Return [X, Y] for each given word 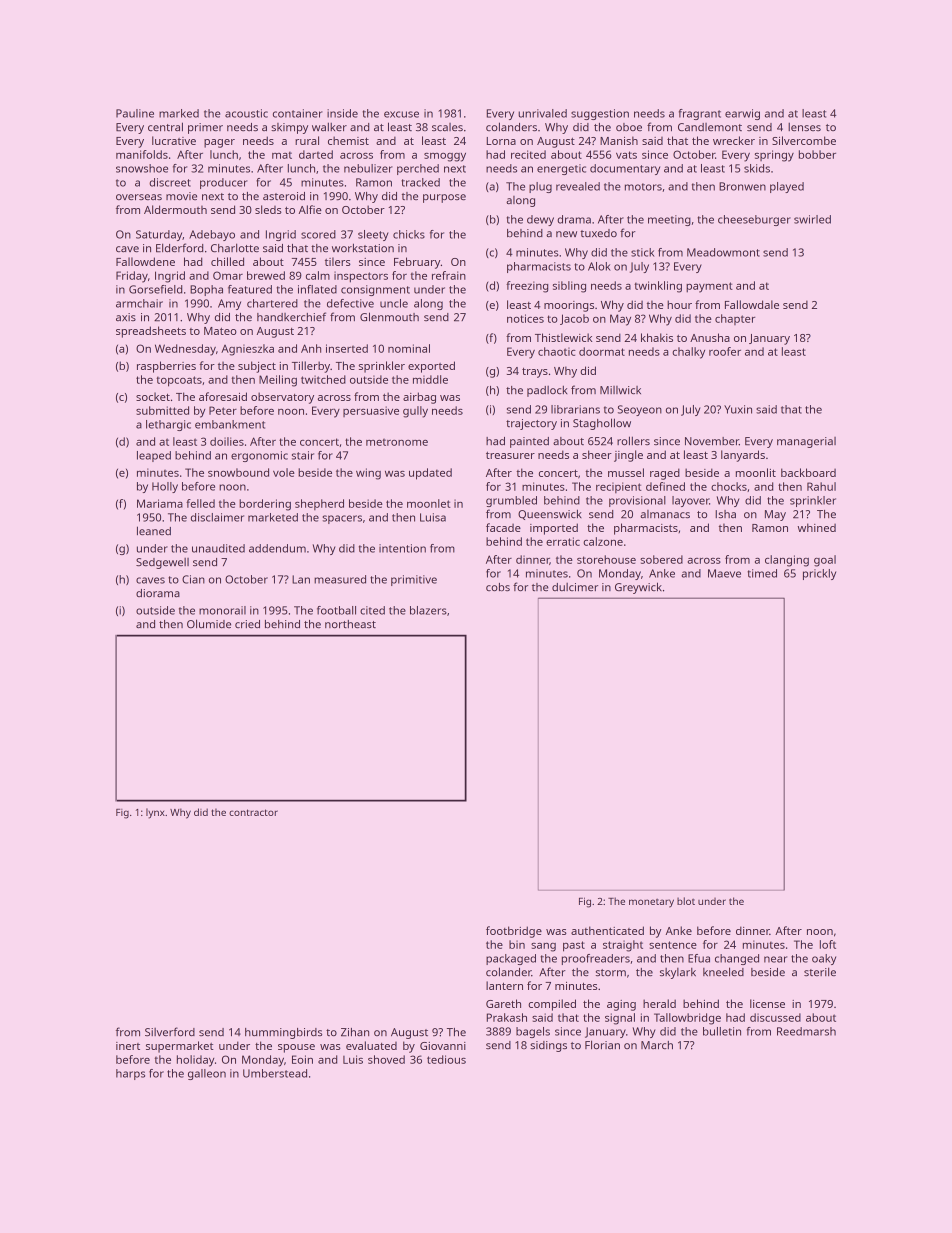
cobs [498, 587]
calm [318, 275]
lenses [804, 127]
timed [762, 573]
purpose [444, 198]
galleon [207, 1074]
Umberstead [275, 1073]
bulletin [722, 1031]
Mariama [160, 503]
